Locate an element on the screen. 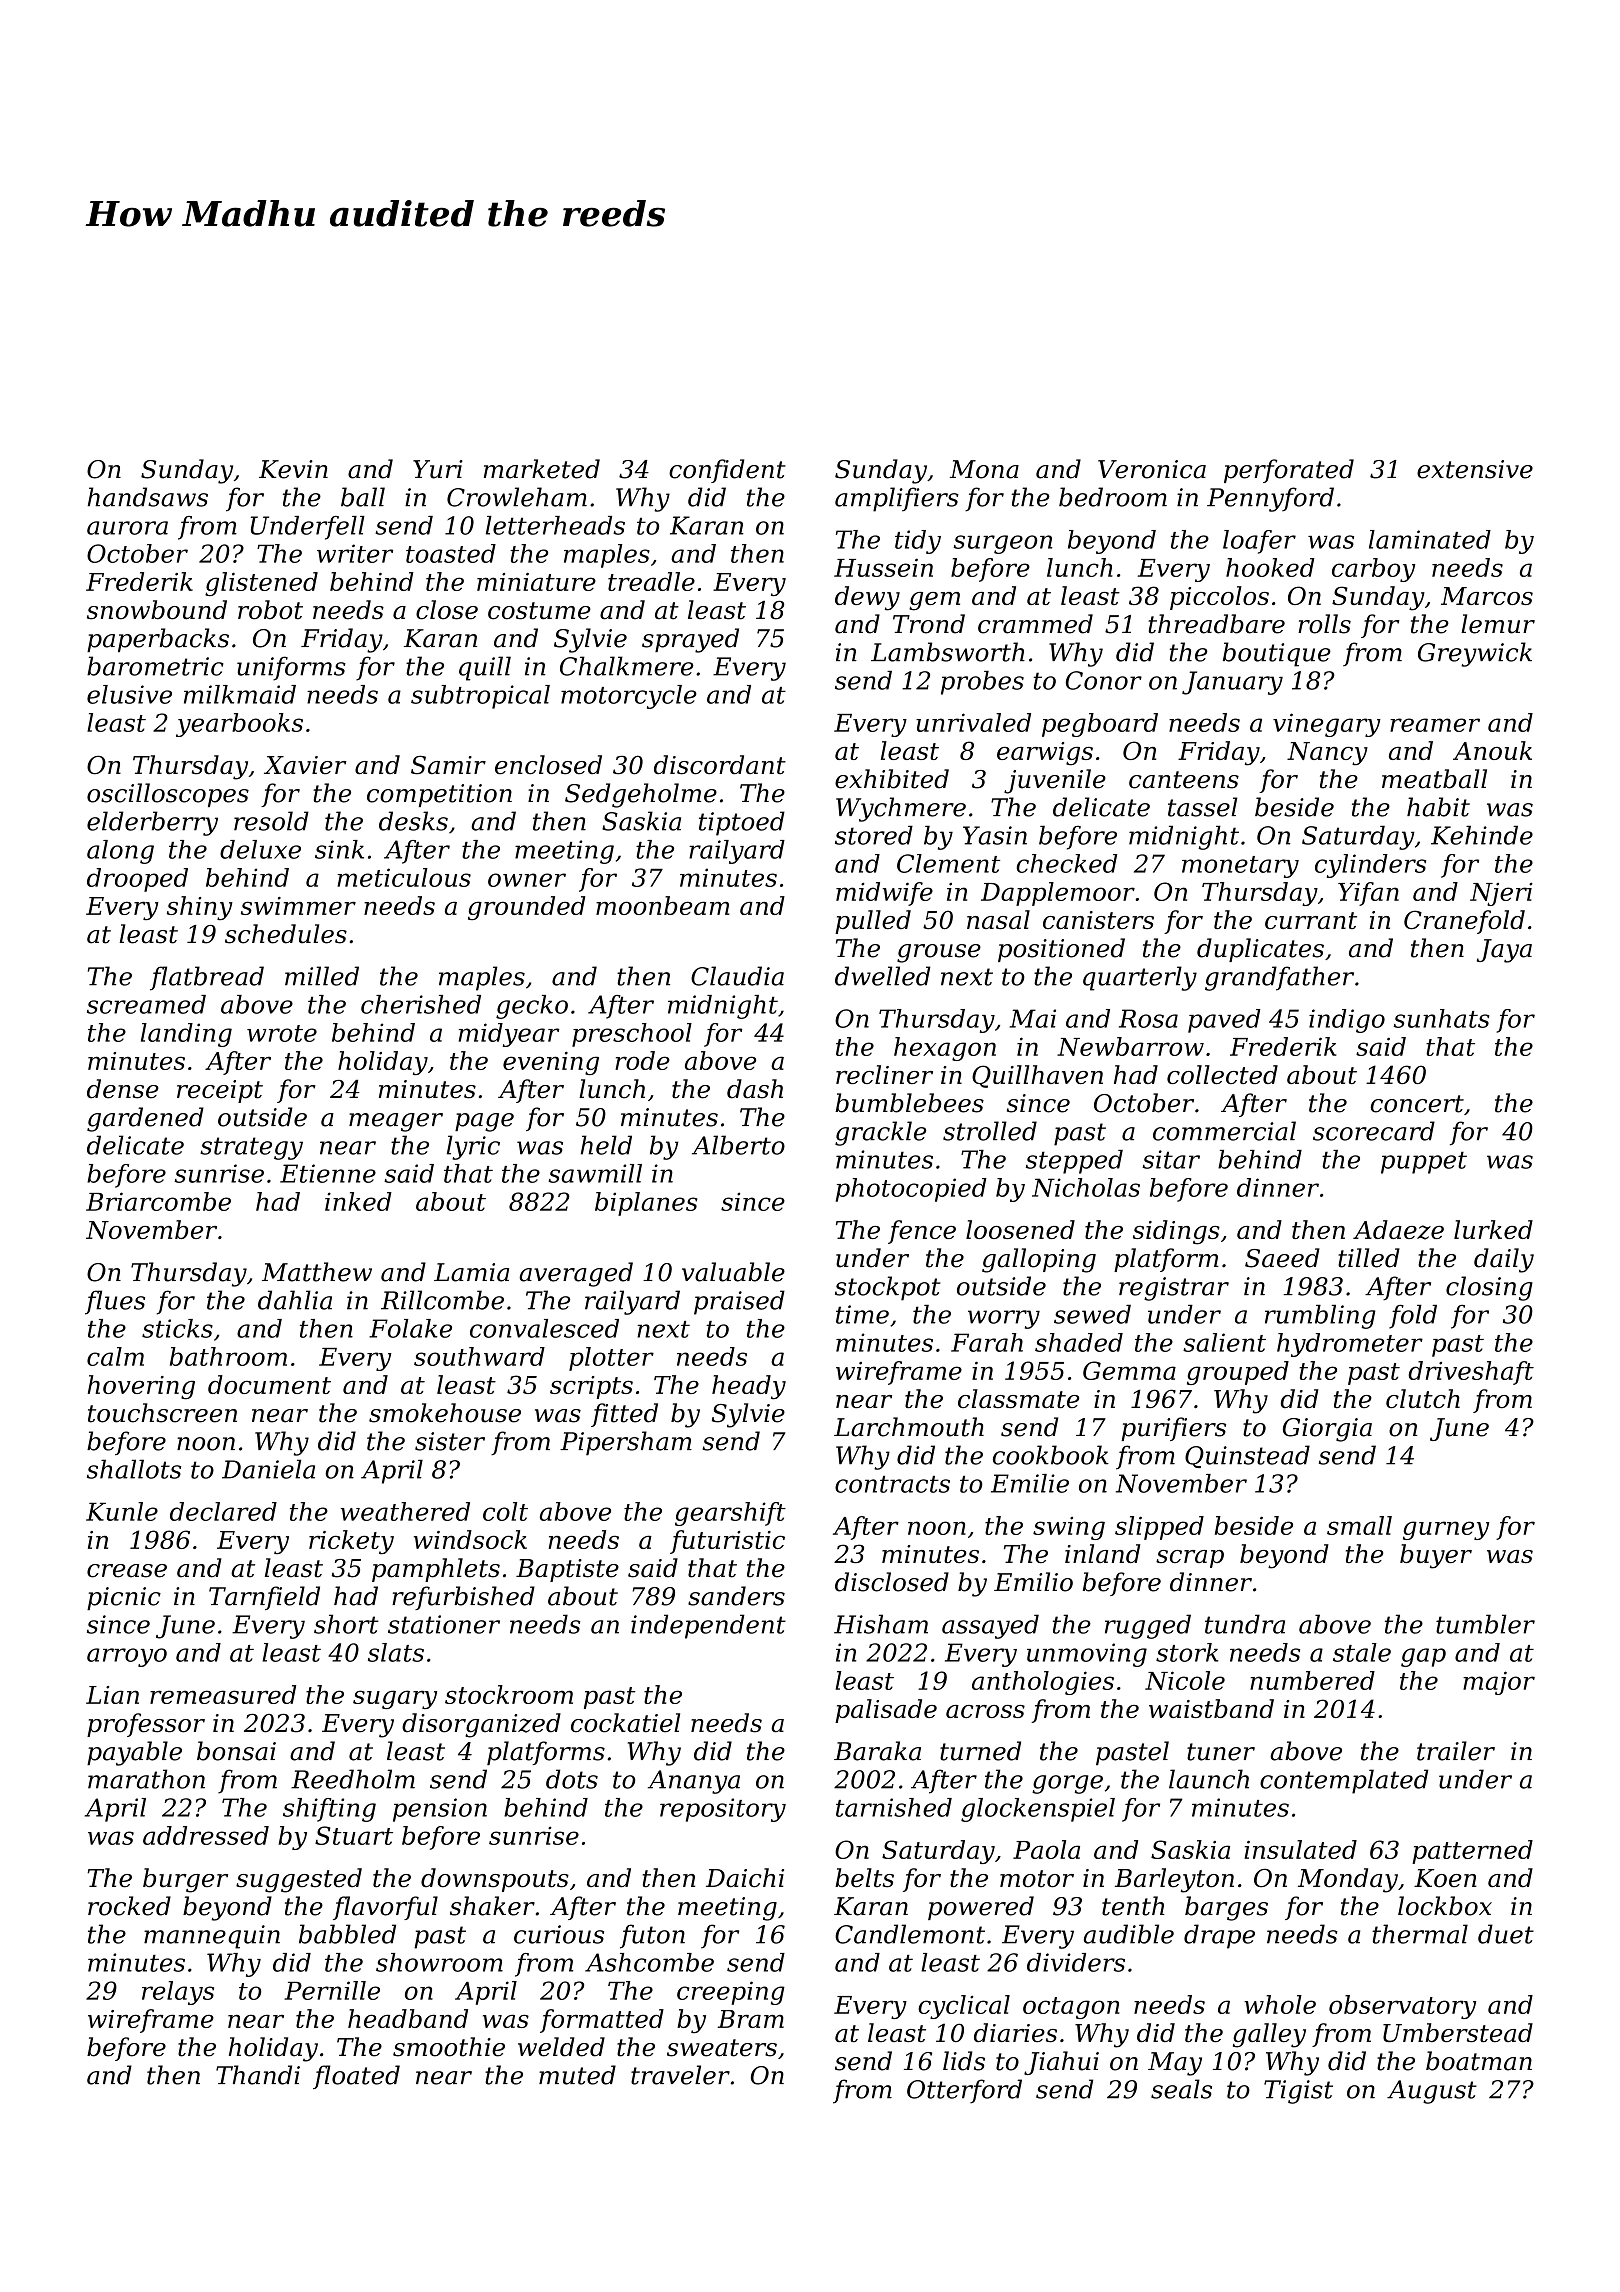 The height and width of the screenshot is (2292, 1620). Matthew is located at coordinates (317, 1272).
